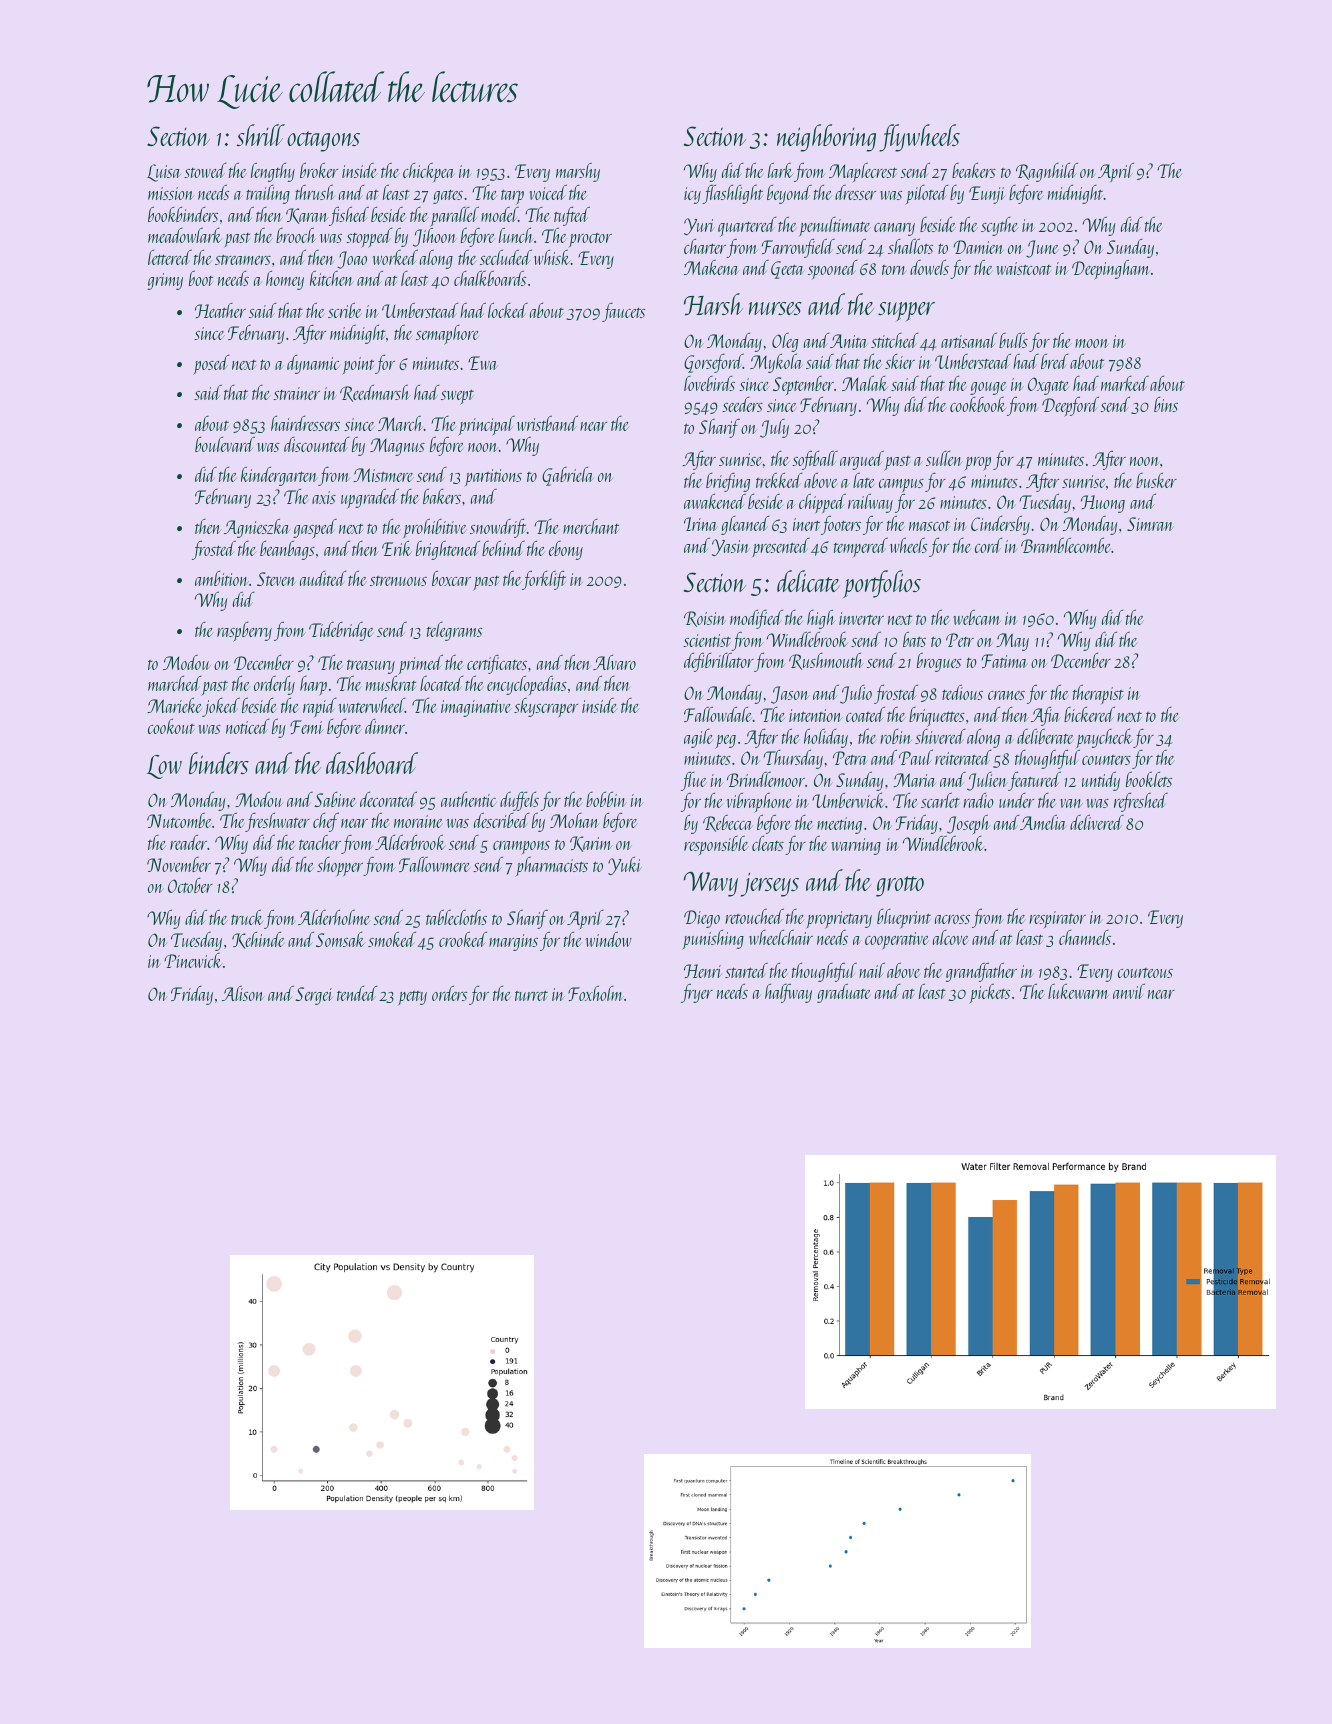 This screenshot has width=1332, height=1724. Describe the element at coordinates (548, 192) in the screenshot. I see `voiced` at that location.
